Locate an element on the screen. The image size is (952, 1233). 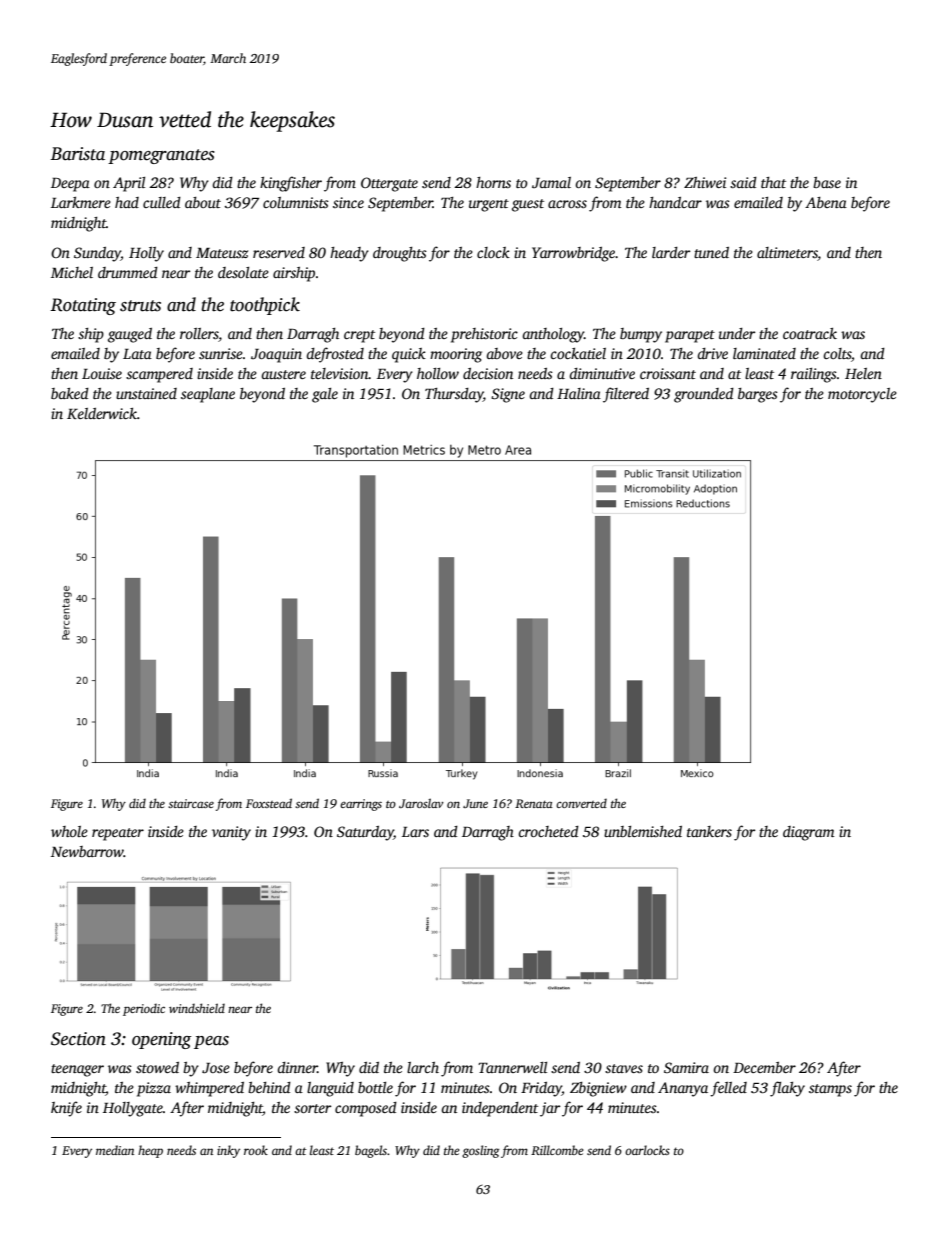
said is located at coordinates (743, 182).
